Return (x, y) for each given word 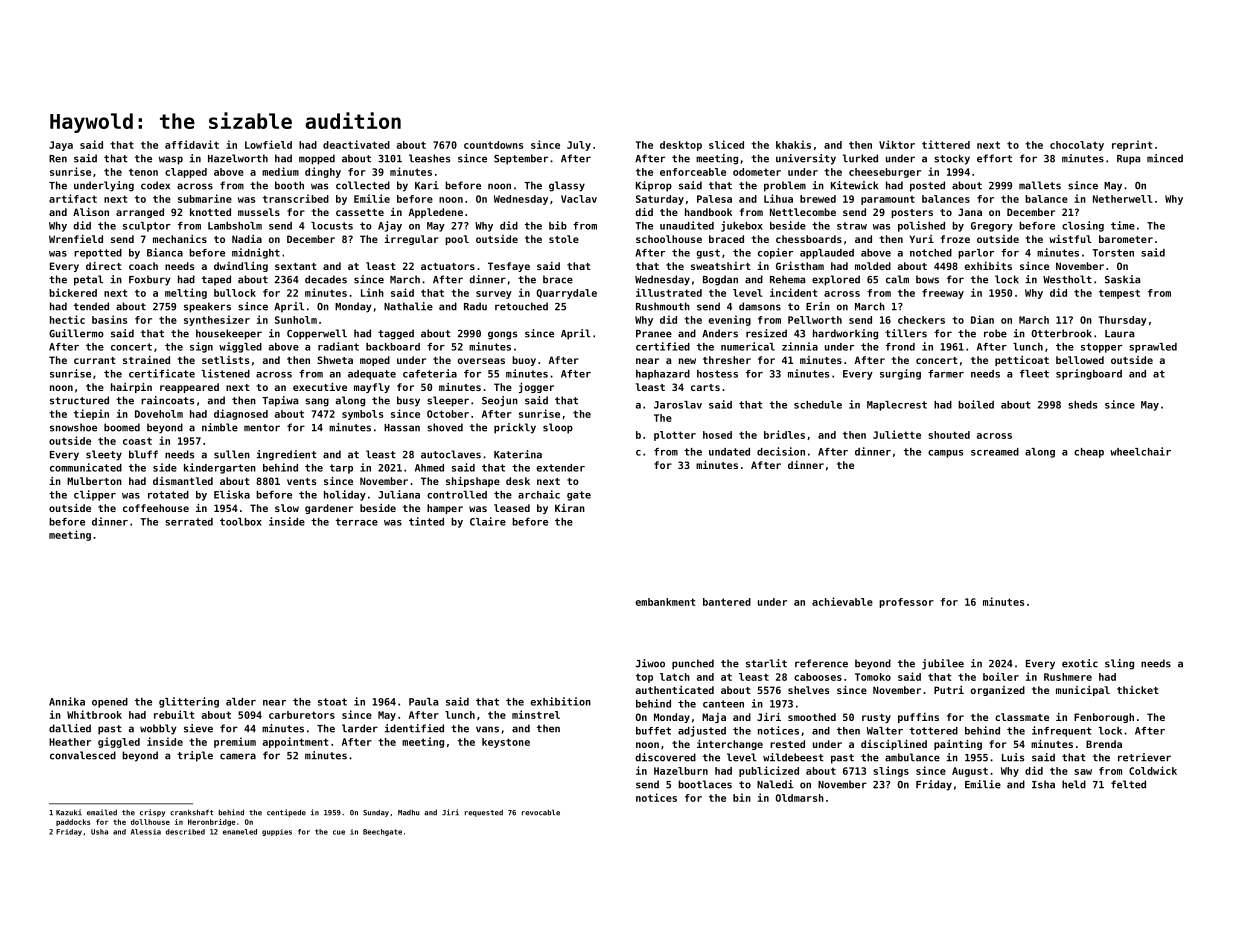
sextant (296, 266)
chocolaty (1077, 146)
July (579, 146)
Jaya (61, 146)
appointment (295, 742)
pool (457, 240)
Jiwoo (650, 663)
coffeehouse (156, 508)
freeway (943, 294)
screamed (995, 452)
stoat (332, 702)
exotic (1080, 663)
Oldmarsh (799, 798)
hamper (445, 509)
